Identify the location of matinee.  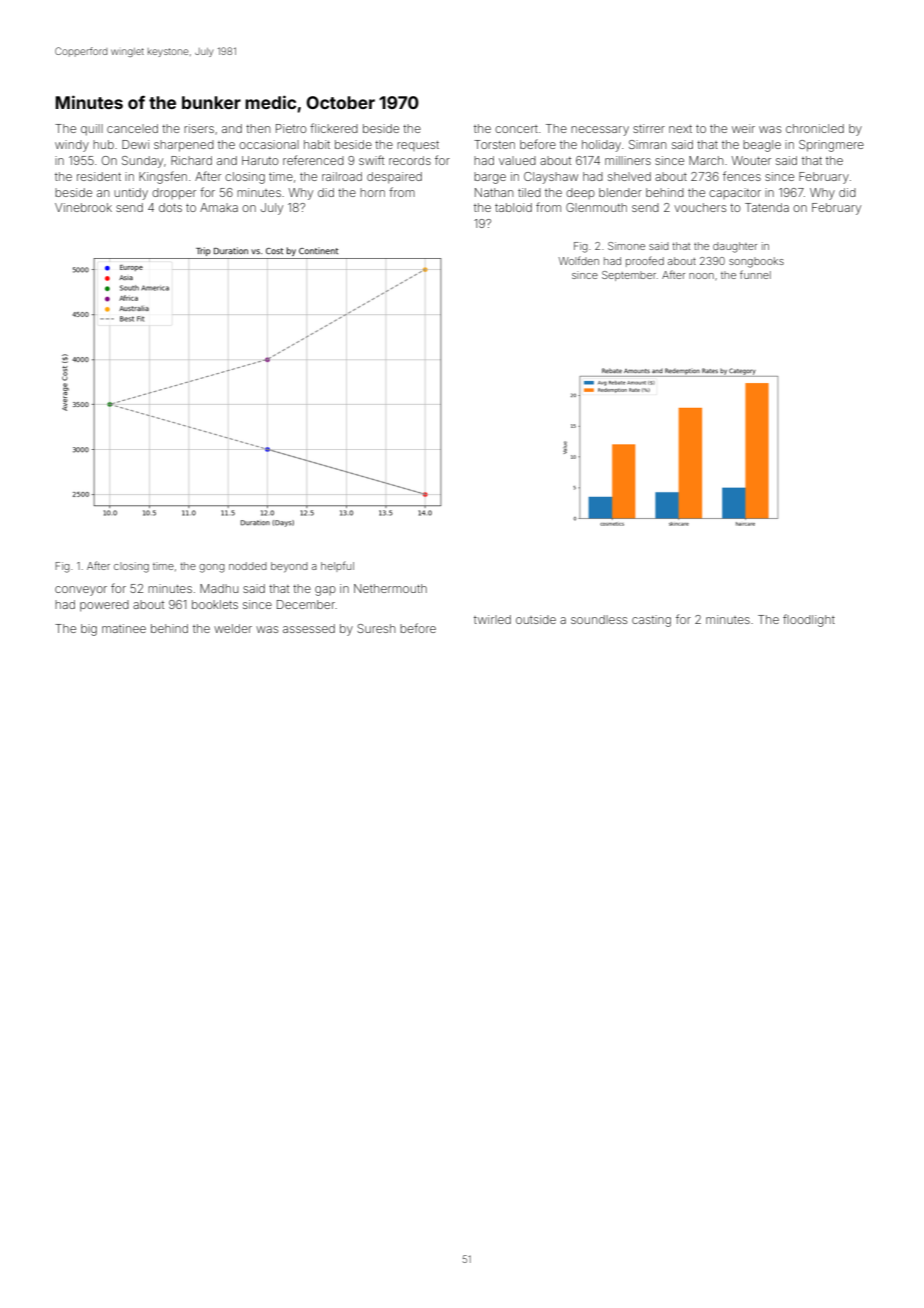
(124, 628).
